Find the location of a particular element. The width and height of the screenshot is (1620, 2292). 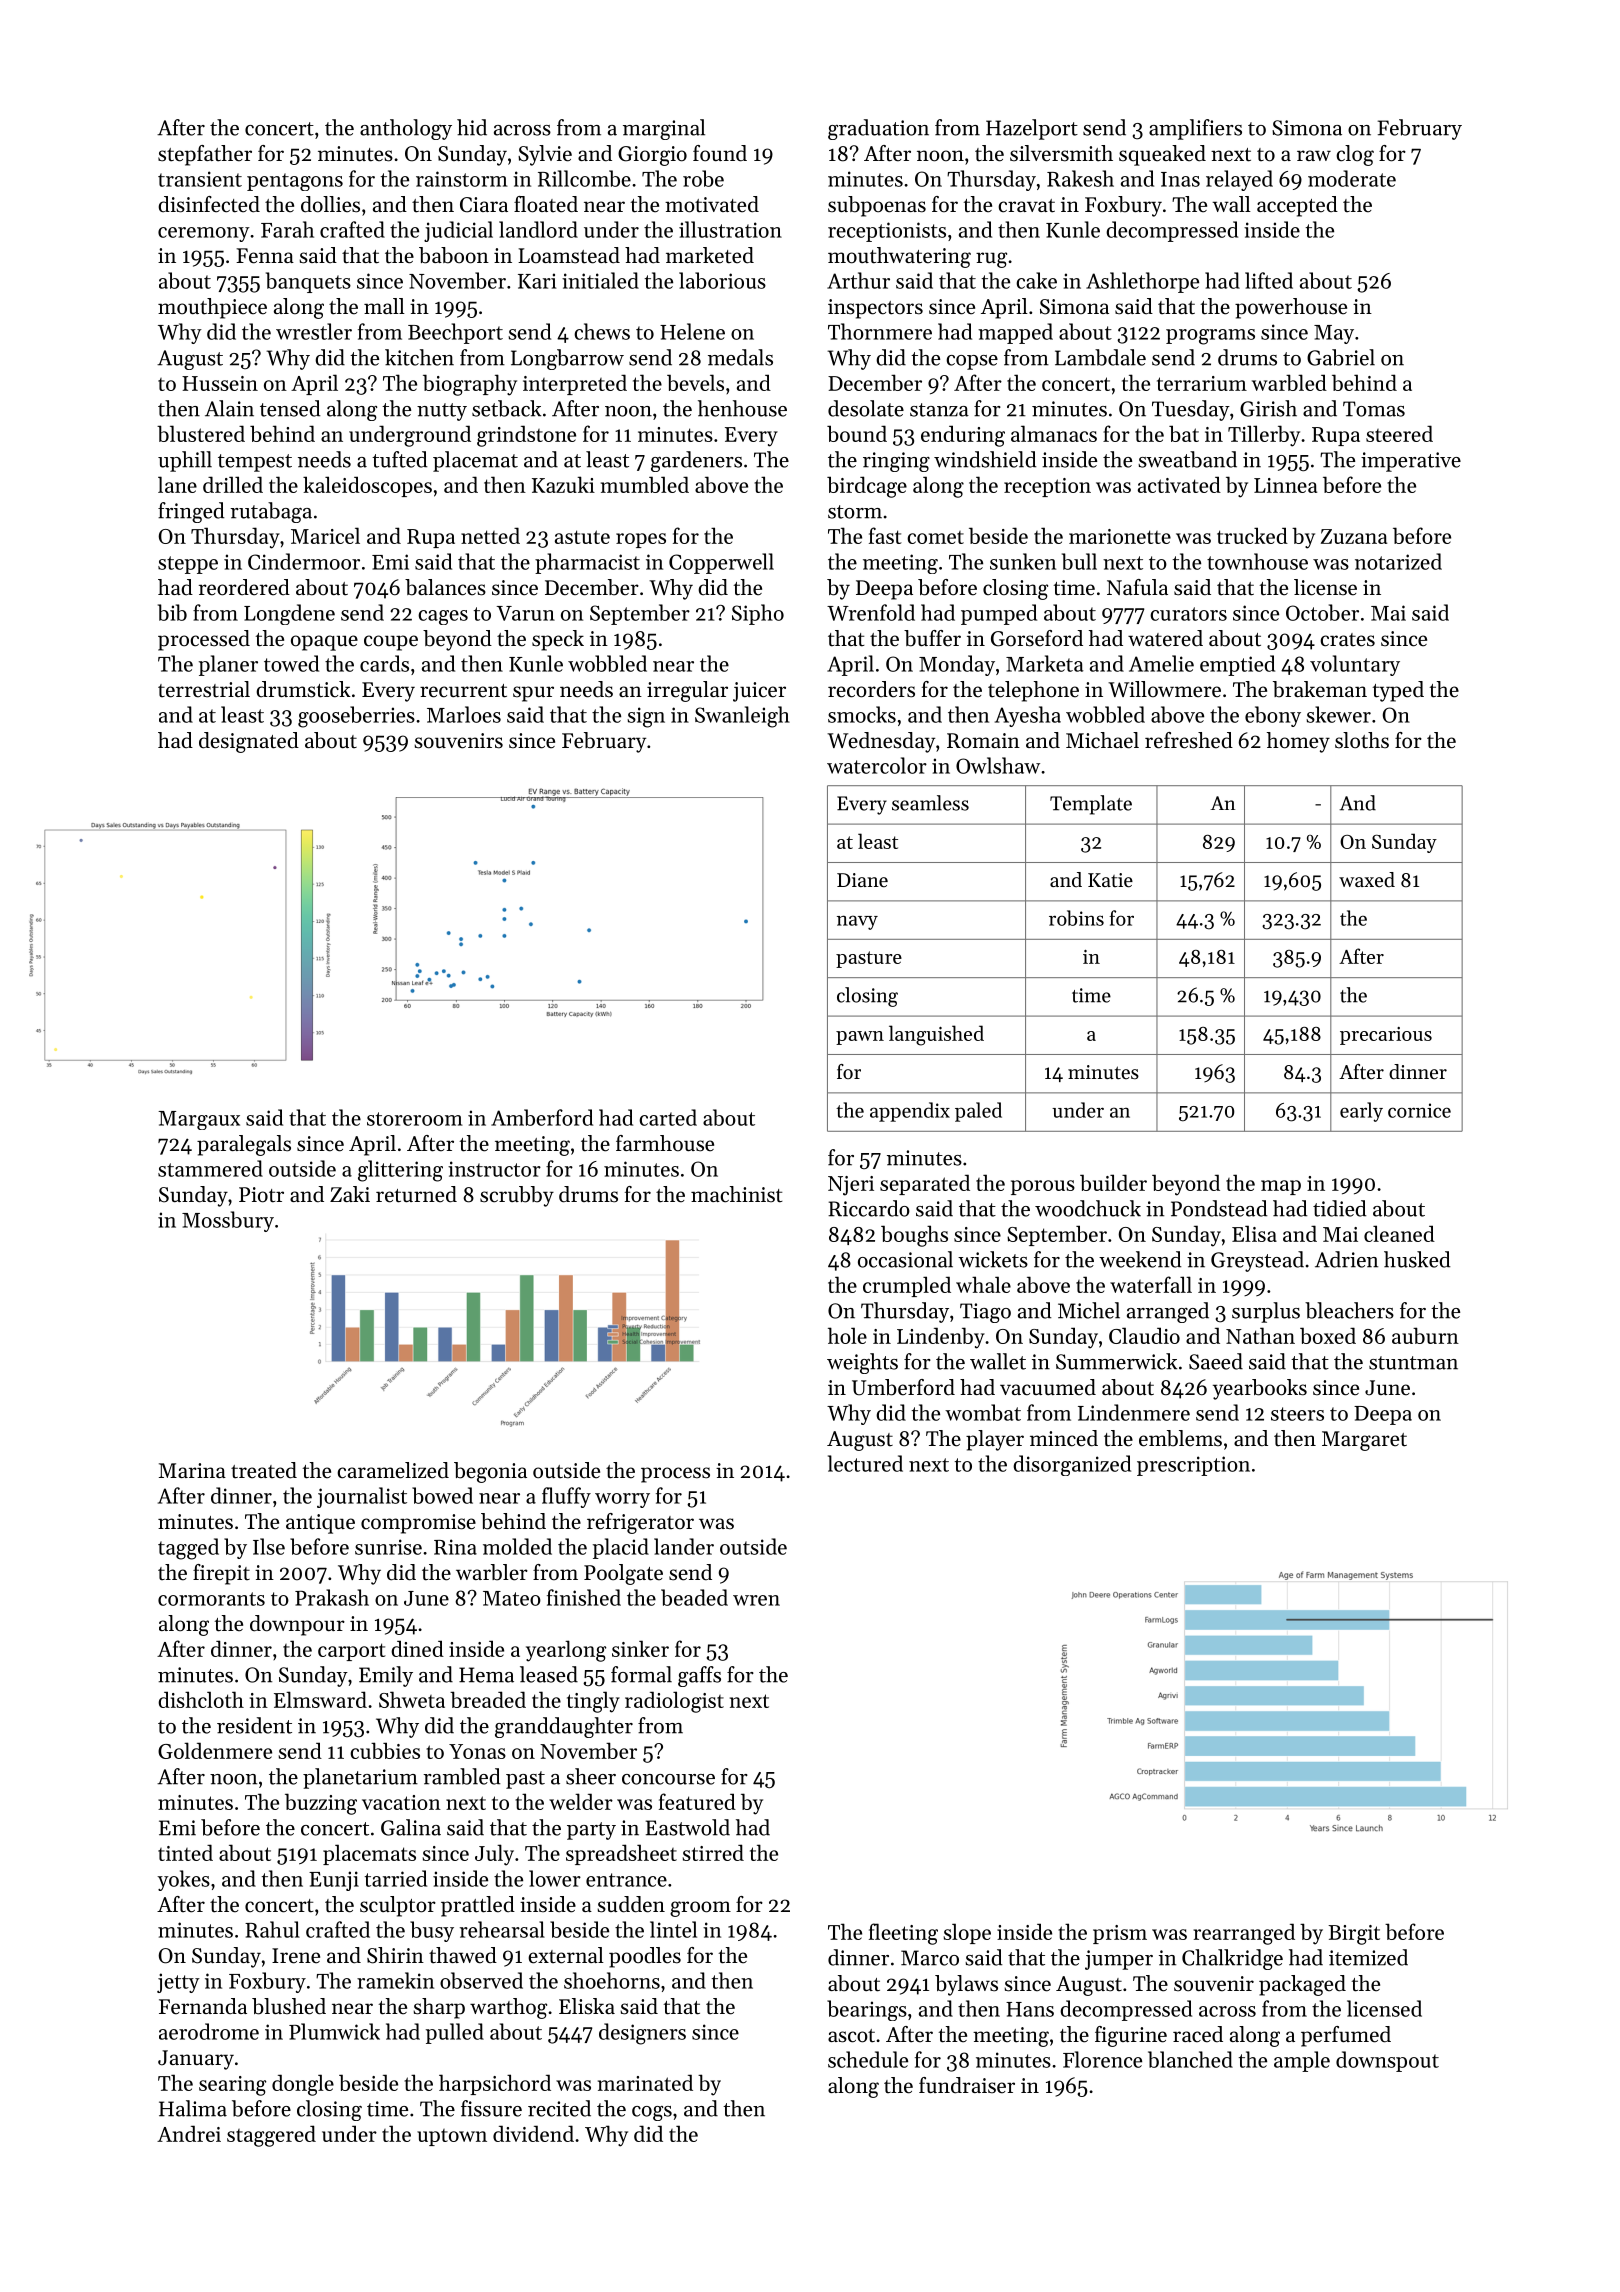

pumped is located at coordinates (999, 614).
